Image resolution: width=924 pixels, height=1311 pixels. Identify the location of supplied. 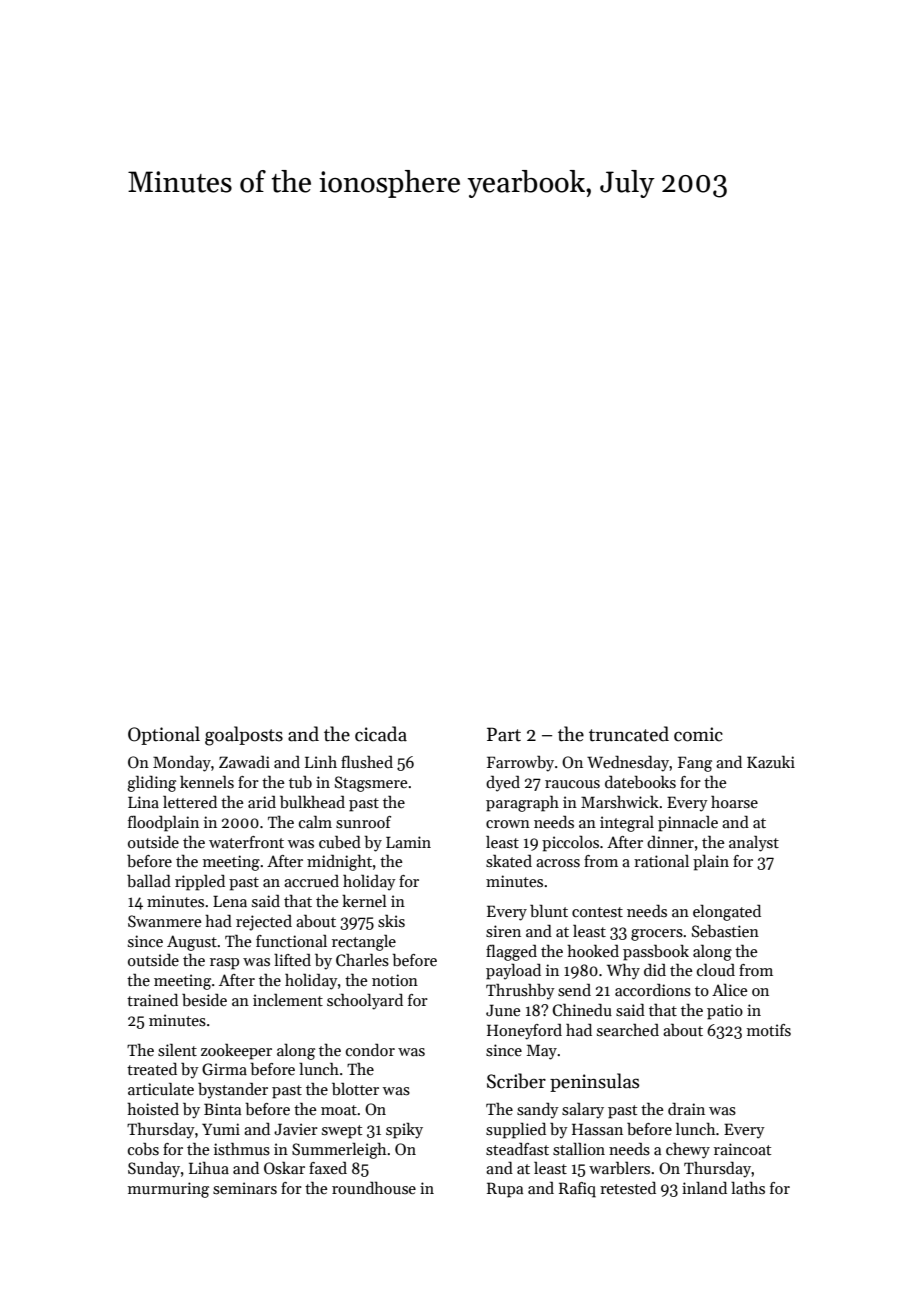
(516, 1130).
